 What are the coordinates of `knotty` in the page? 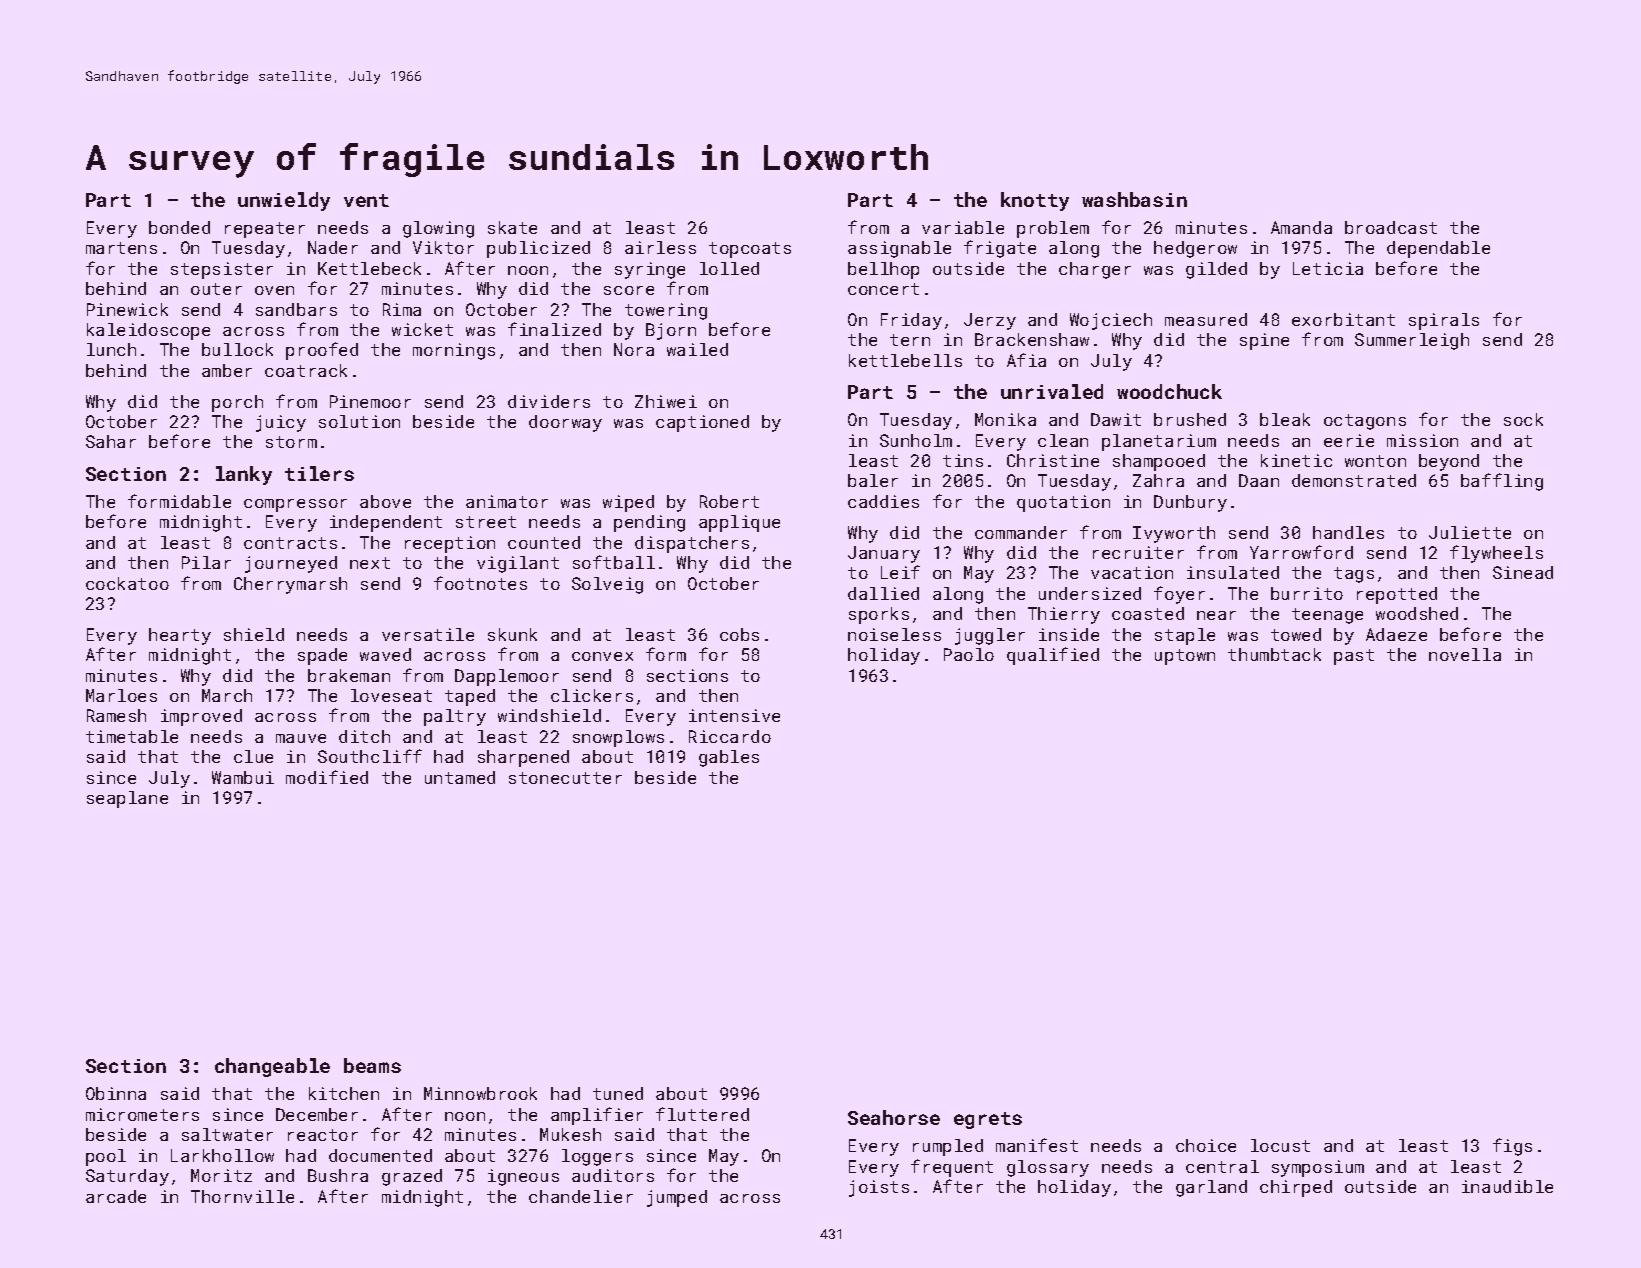 It's located at (1035, 201).
